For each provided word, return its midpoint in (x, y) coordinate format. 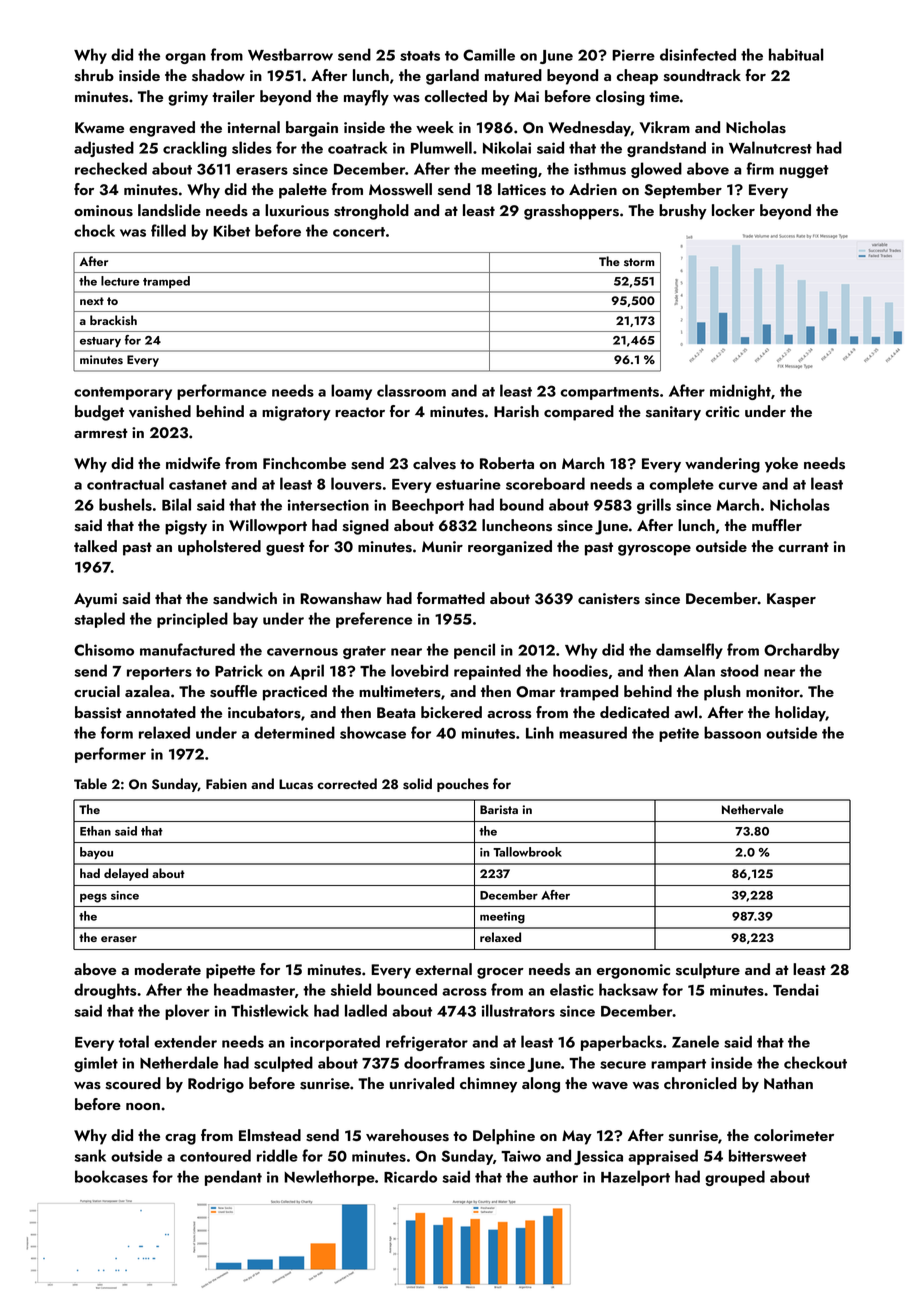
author (555, 1176)
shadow (218, 75)
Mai (526, 96)
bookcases (111, 1176)
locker (733, 210)
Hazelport (635, 1178)
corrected (347, 783)
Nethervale (753, 809)
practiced (295, 693)
